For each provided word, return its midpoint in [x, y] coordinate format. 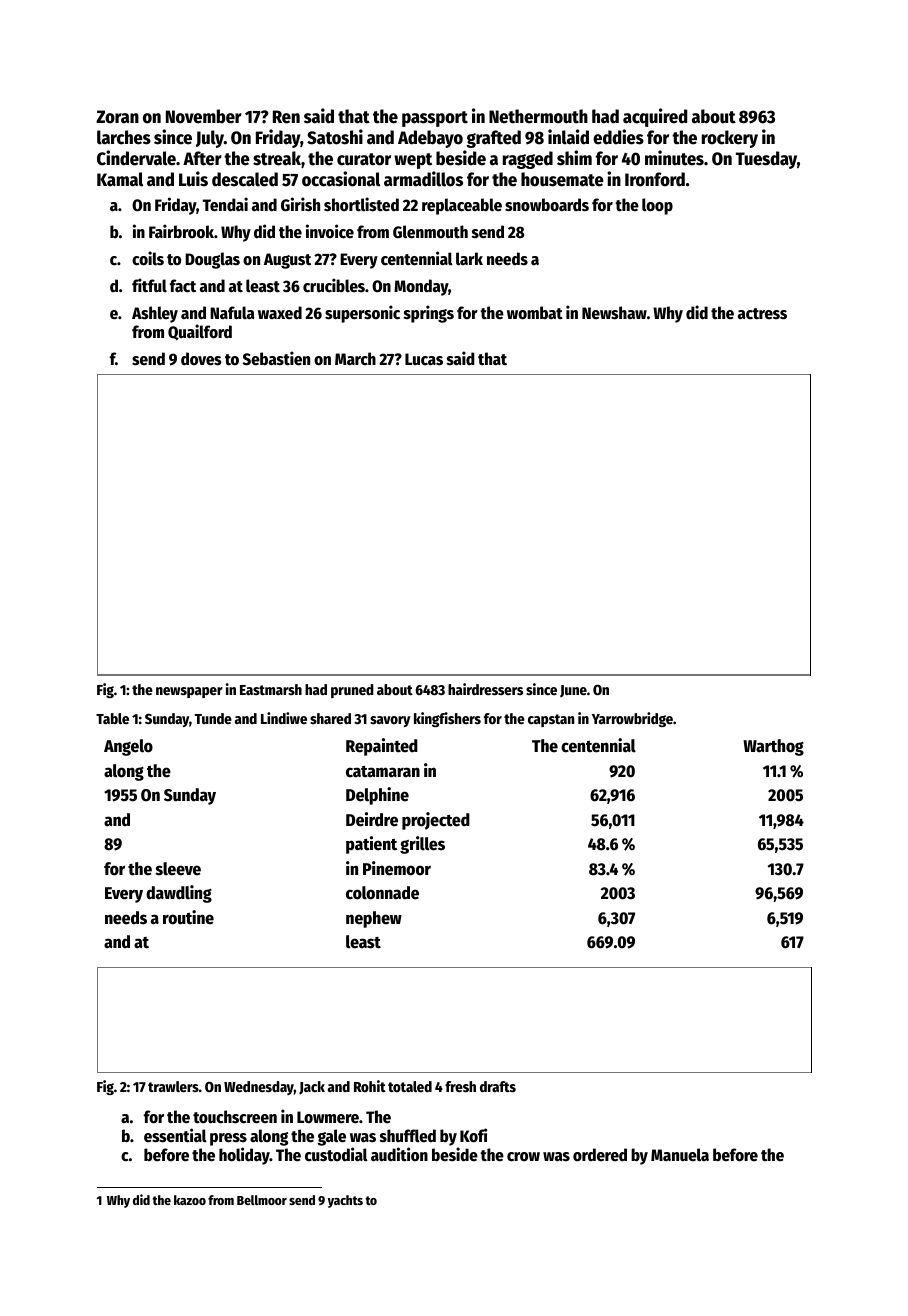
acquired [655, 117]
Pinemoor [397, 868]
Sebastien [276, 358]
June [573, 691]
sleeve [178, 869]
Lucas [424, 359]
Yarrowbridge [632, 719]
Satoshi [335, 137]
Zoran [117, 117]
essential [175, 1135]
